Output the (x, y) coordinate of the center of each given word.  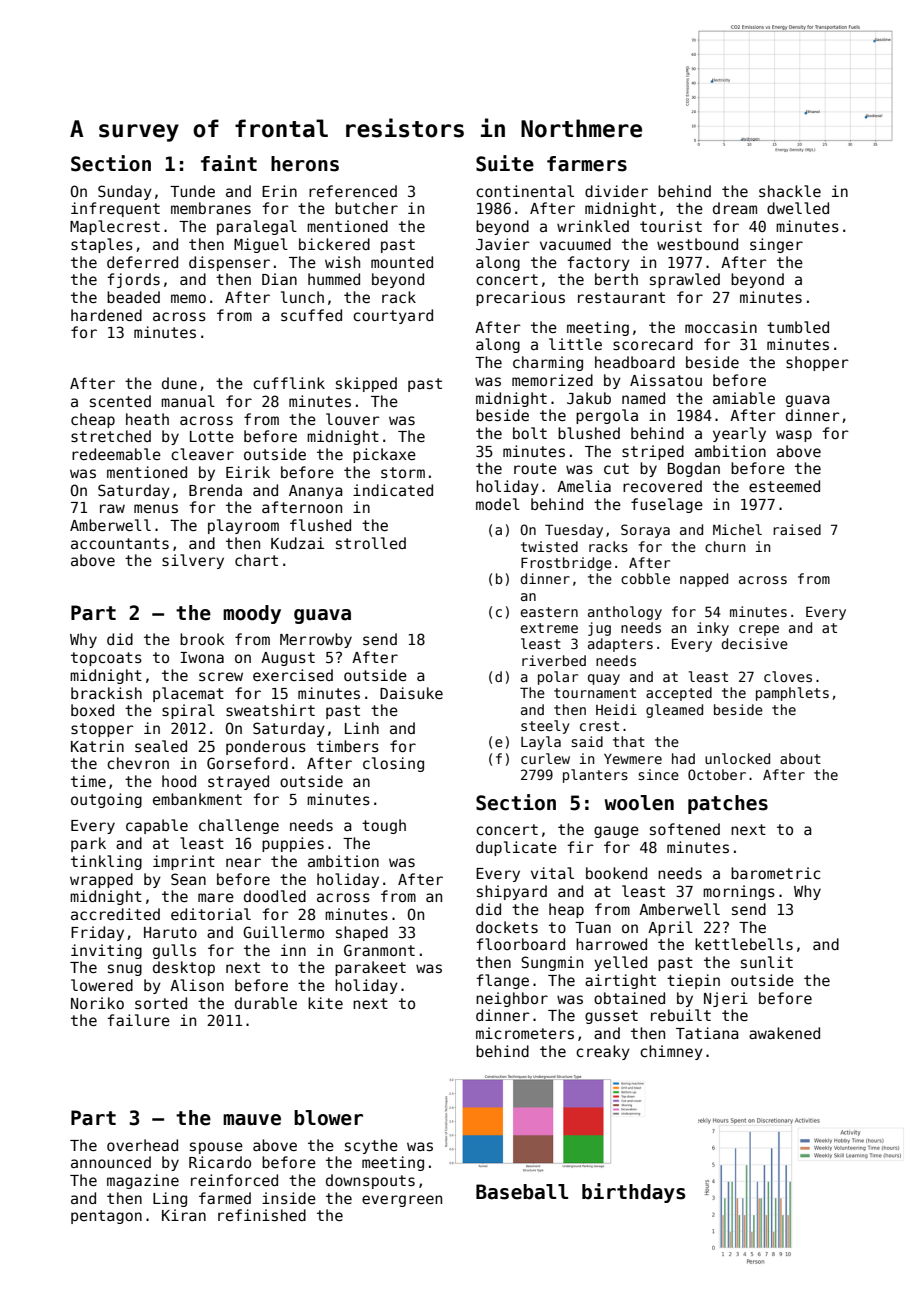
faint (229, 163)
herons (305, 164)
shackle (790, 191)
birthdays (633, 1193)
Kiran (184, 1215)
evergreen (402, 1201)
